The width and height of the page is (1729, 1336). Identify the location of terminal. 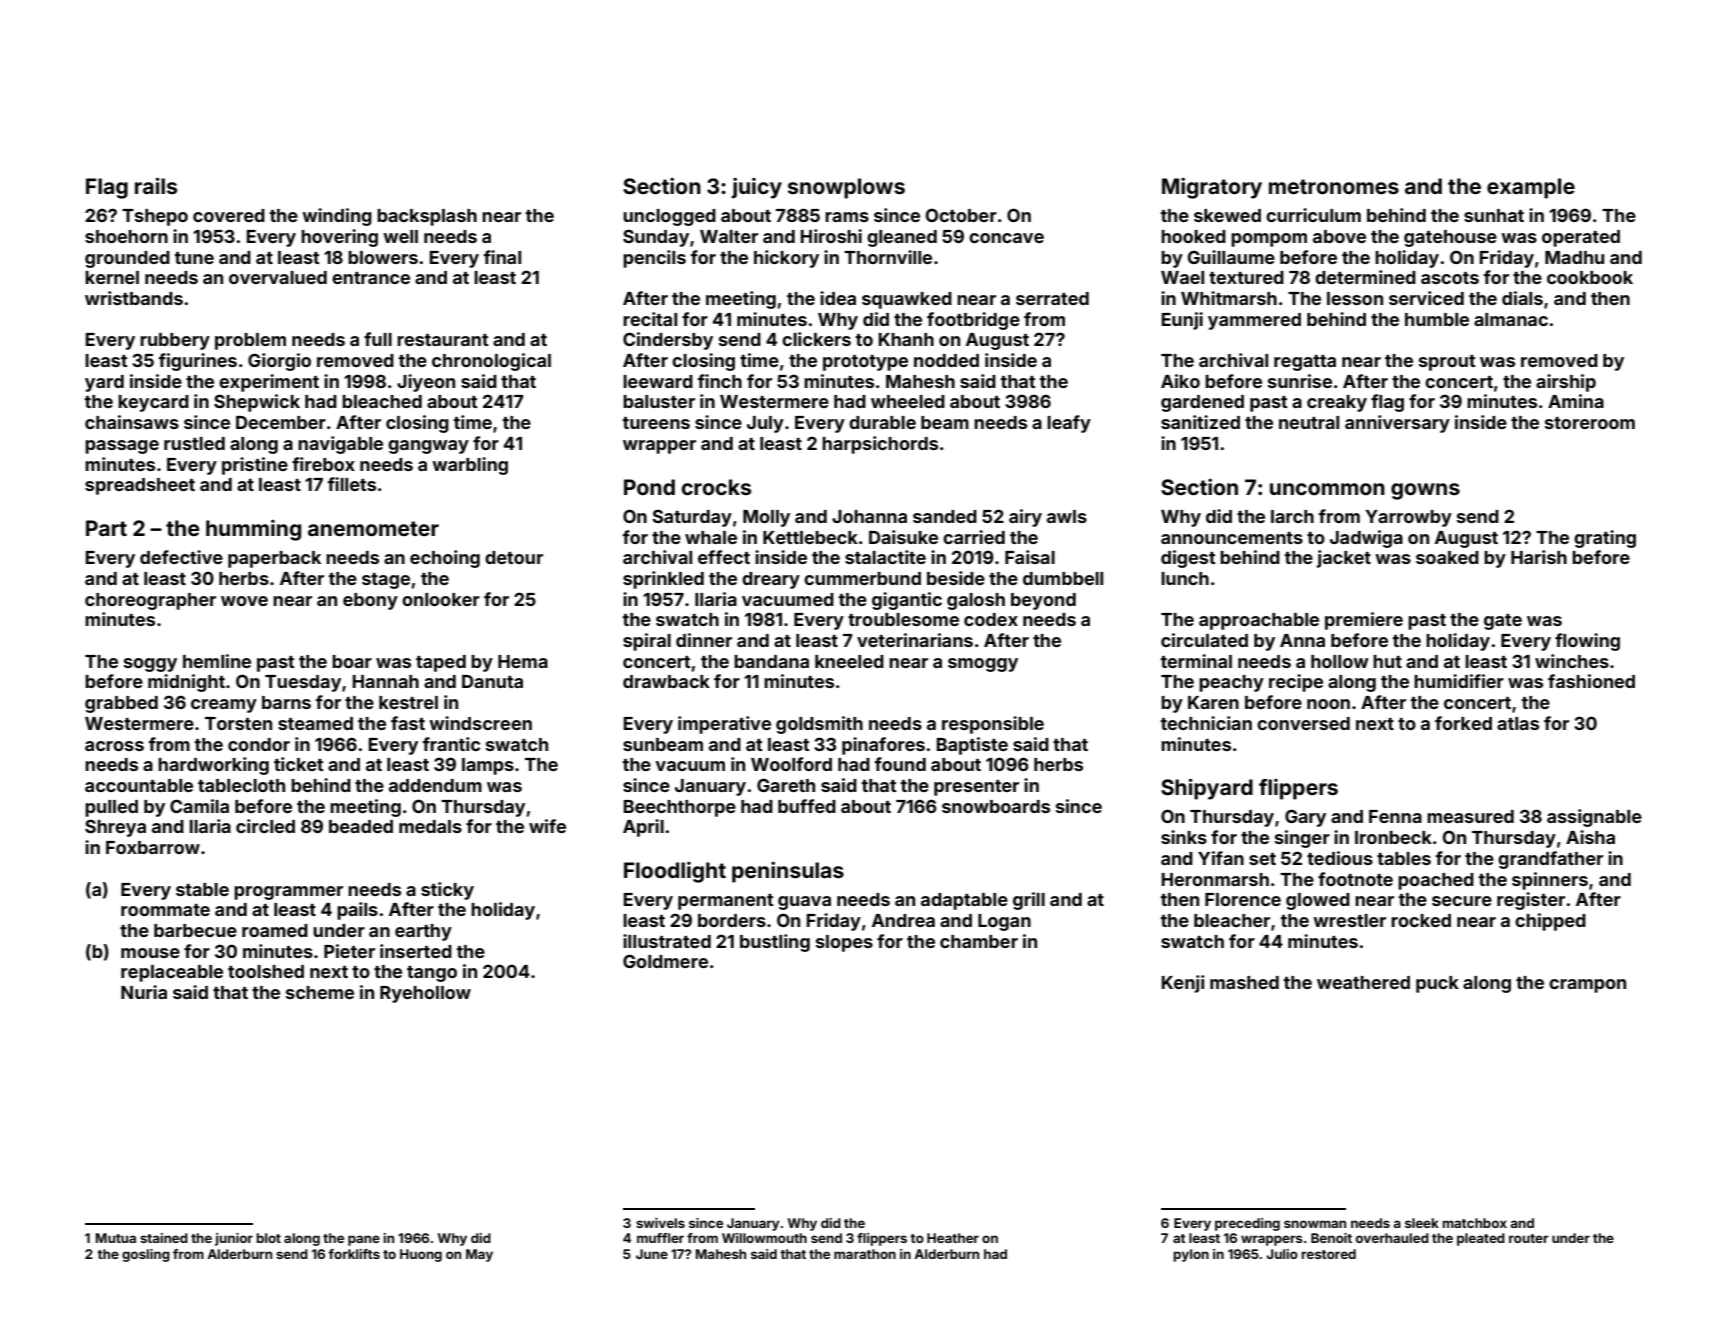
(1196, 661).
